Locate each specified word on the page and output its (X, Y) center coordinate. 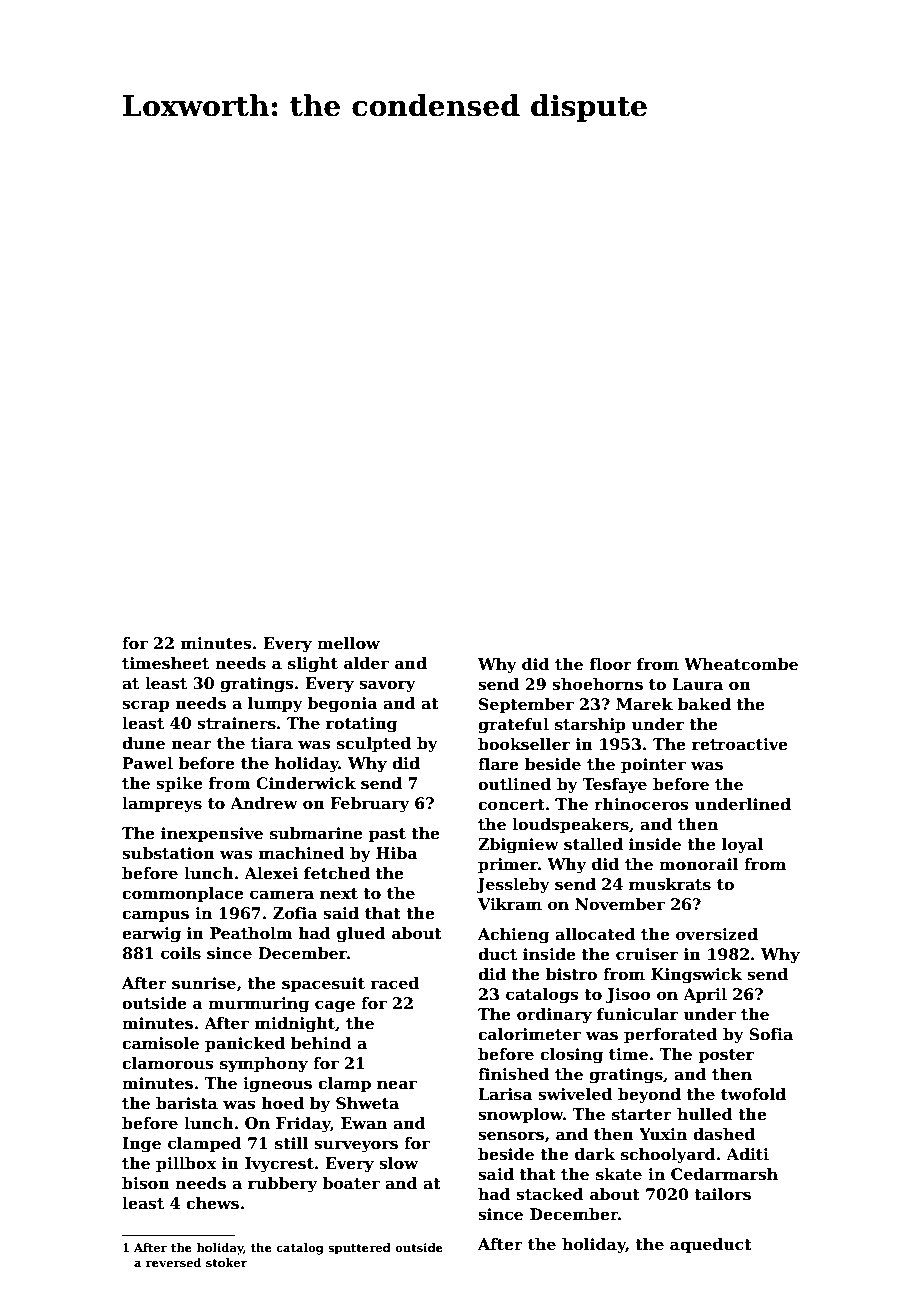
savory (387, 686)
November (620, 904)
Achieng (514, 936)
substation (168, 853)
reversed (173, 1262)
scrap (145, 706)
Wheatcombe (741, 664)
